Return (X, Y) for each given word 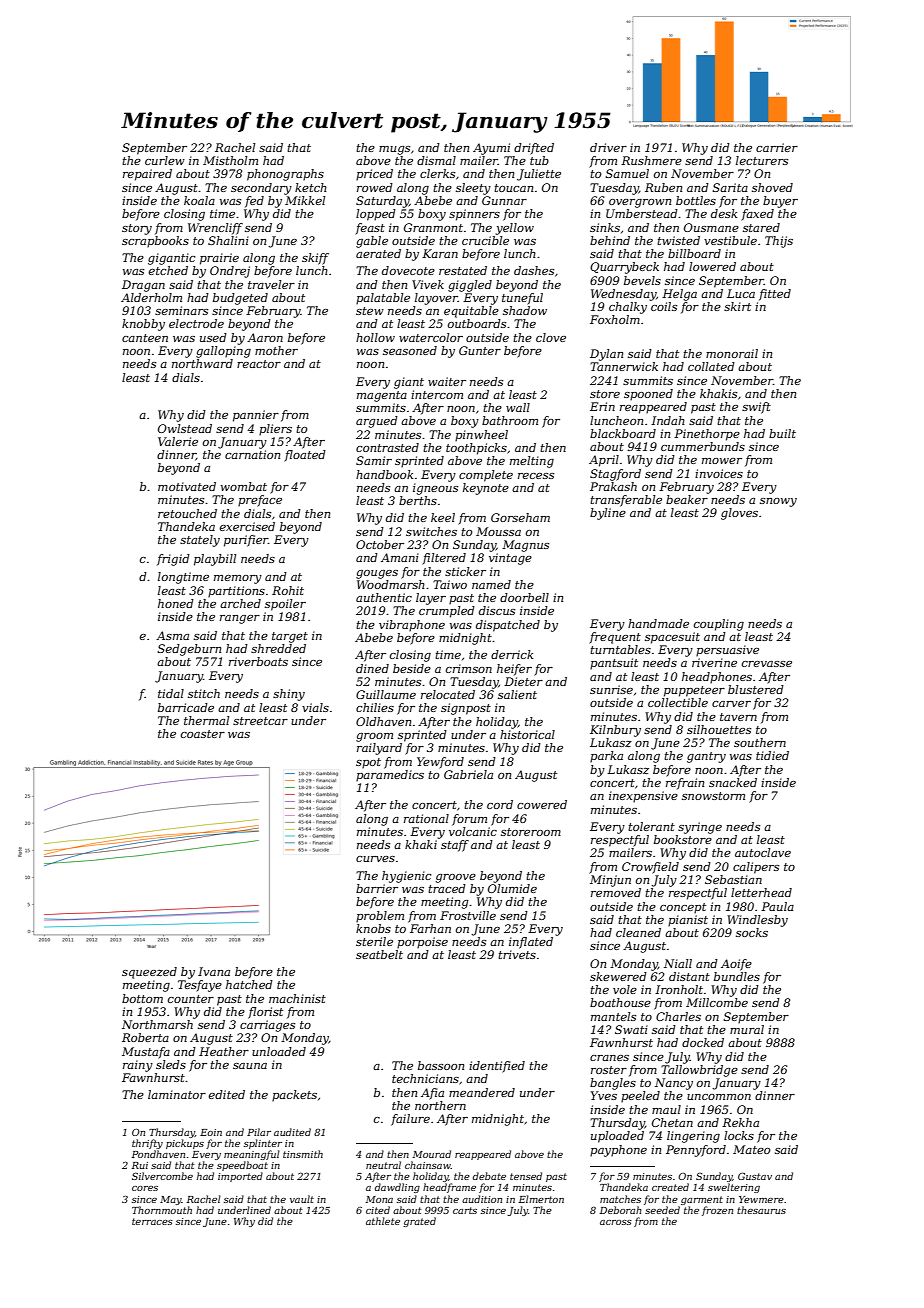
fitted (775, 295)
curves (375, 859)
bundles (737, 976)
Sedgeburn (189, 650)
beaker (687, 499)
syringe (700, 828)
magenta (382, 396)
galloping (223, 352)
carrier (777, 147)
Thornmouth (162, 1210)
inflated (531, 943)
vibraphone (412, 626)
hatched (249, 984)
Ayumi (491, 149)
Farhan (430, 928)
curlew (165, 160)
